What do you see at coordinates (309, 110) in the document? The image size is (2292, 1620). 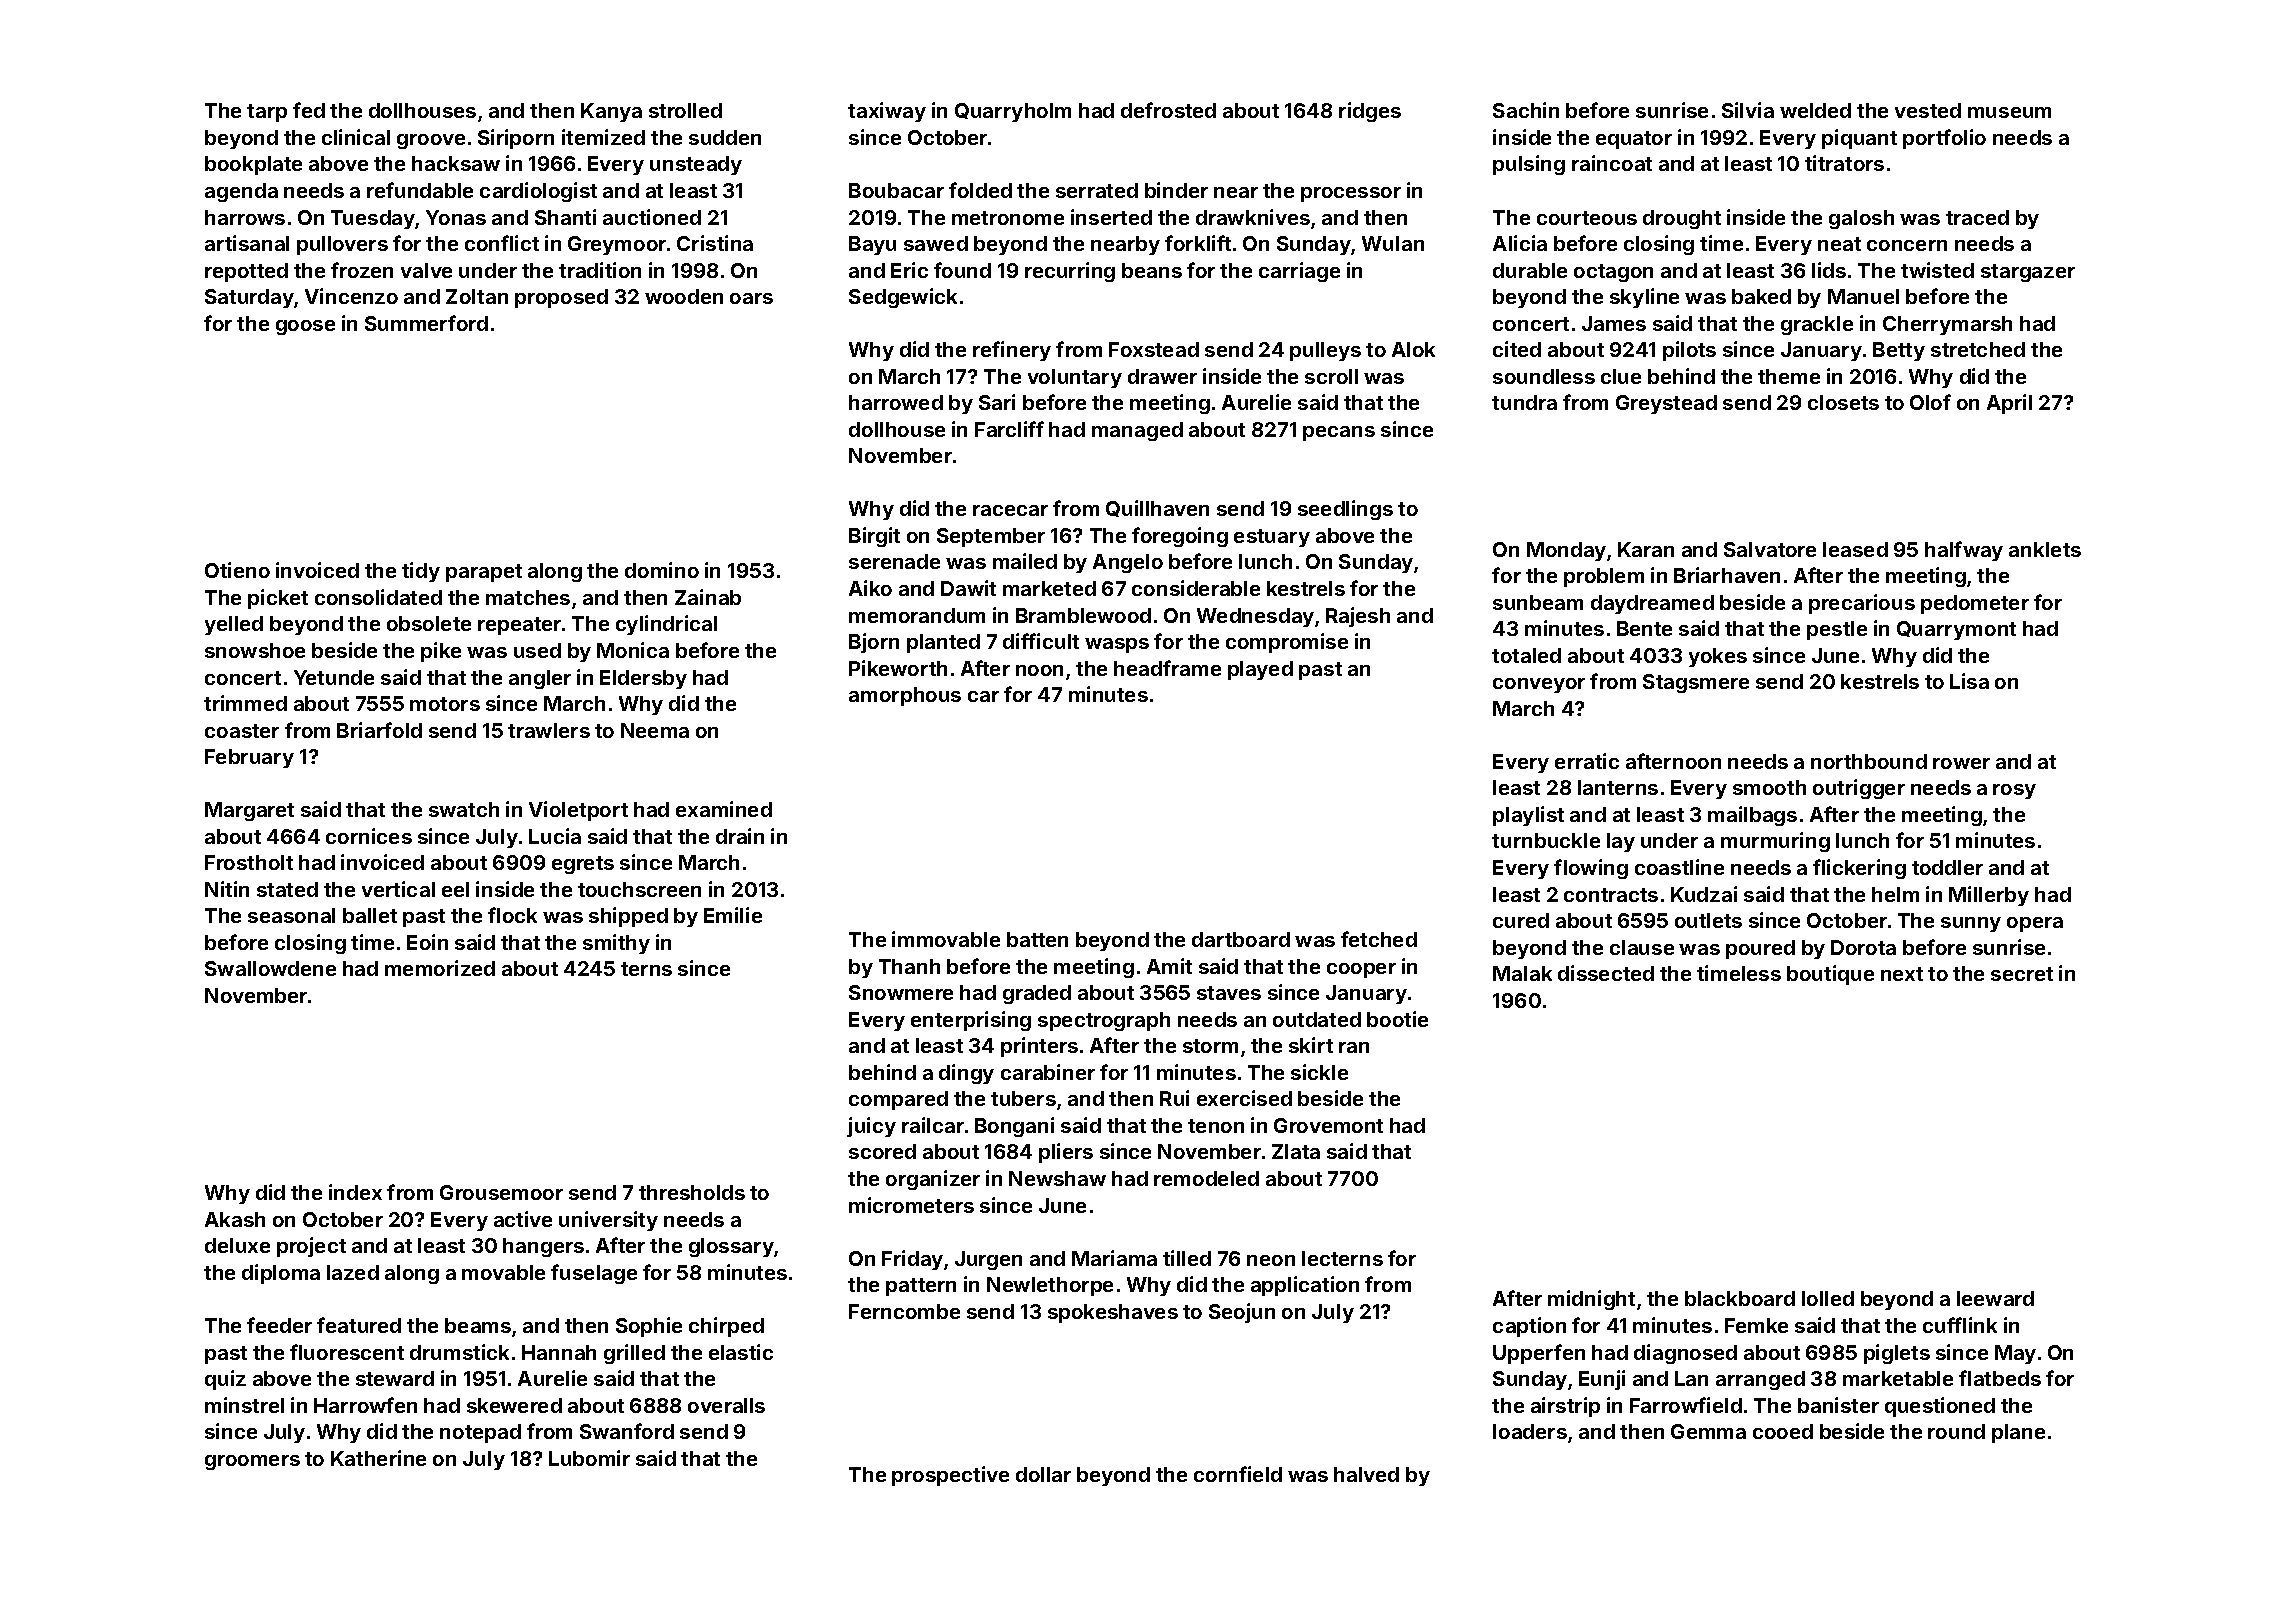 I see `fed` at bounding box center [309, 110].
